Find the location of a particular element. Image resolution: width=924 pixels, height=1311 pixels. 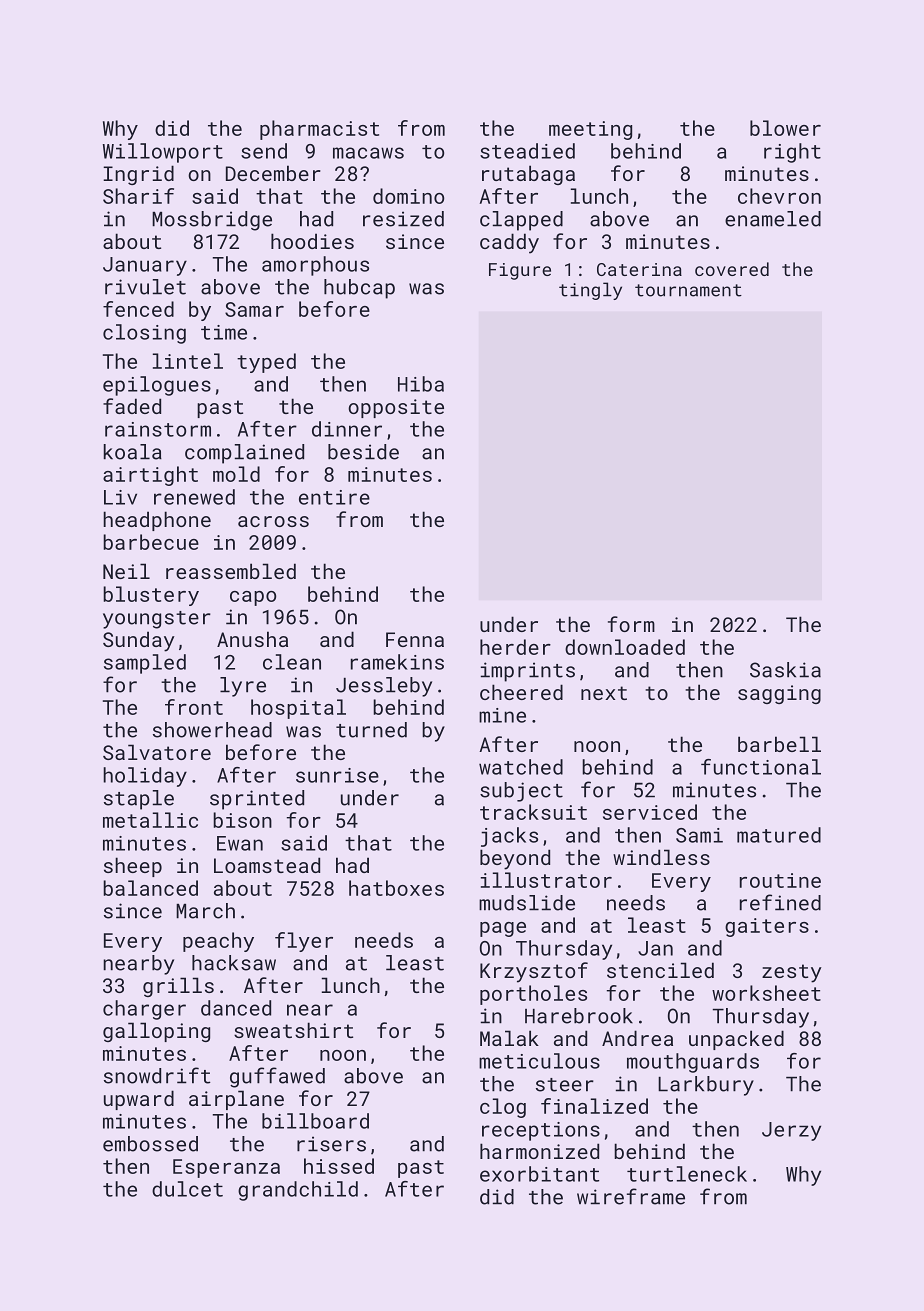

sprinted is located at coordinates (257, 800).
